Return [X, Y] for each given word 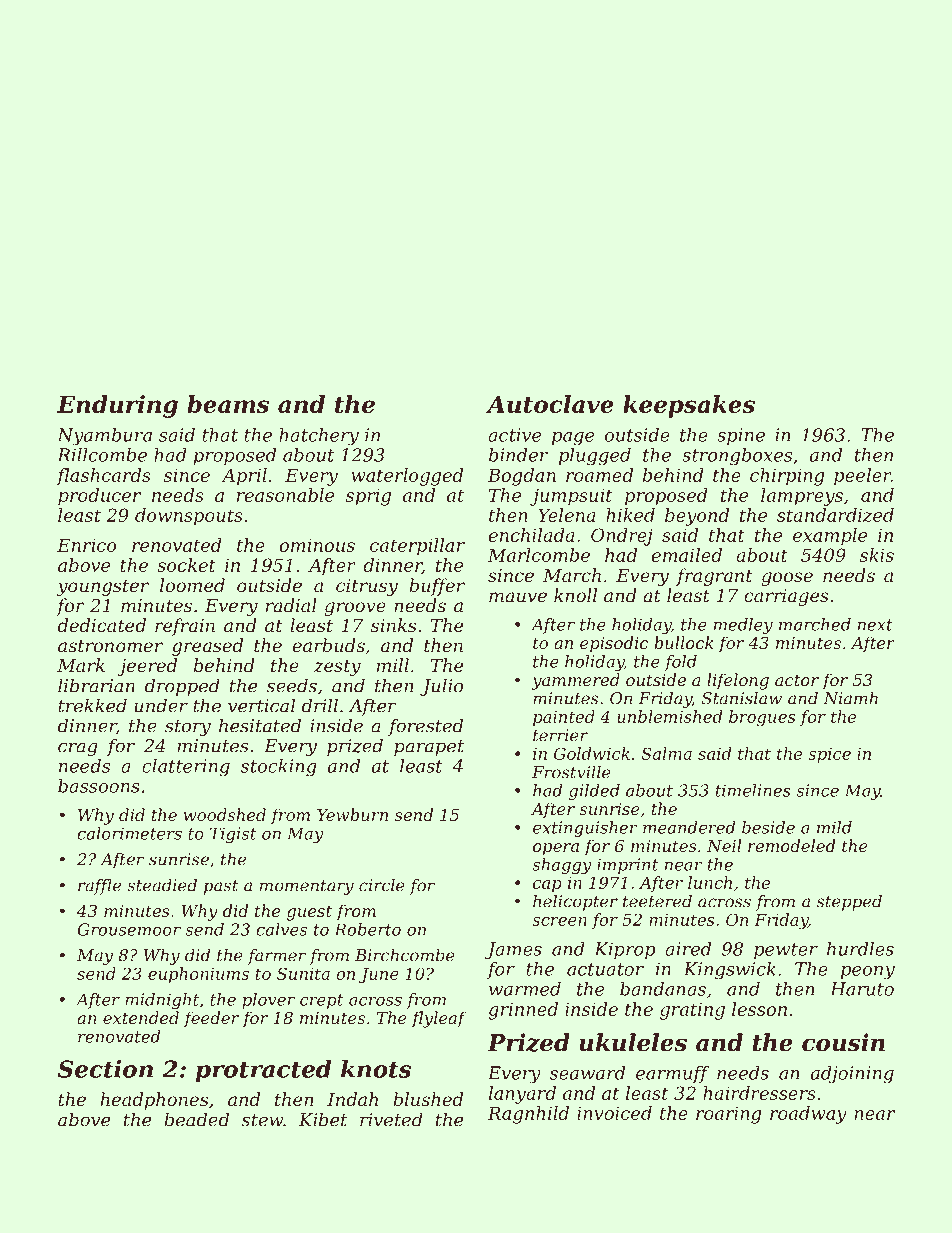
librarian [96, 685]
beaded [196, 1119]
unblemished [669, 716]
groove [355, 609]
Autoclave [550, 404]
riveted [391, 1119]
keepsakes [689, 406]
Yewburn [352, 814]
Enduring [117, 406]
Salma [666, 753]
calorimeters [129, 833]
